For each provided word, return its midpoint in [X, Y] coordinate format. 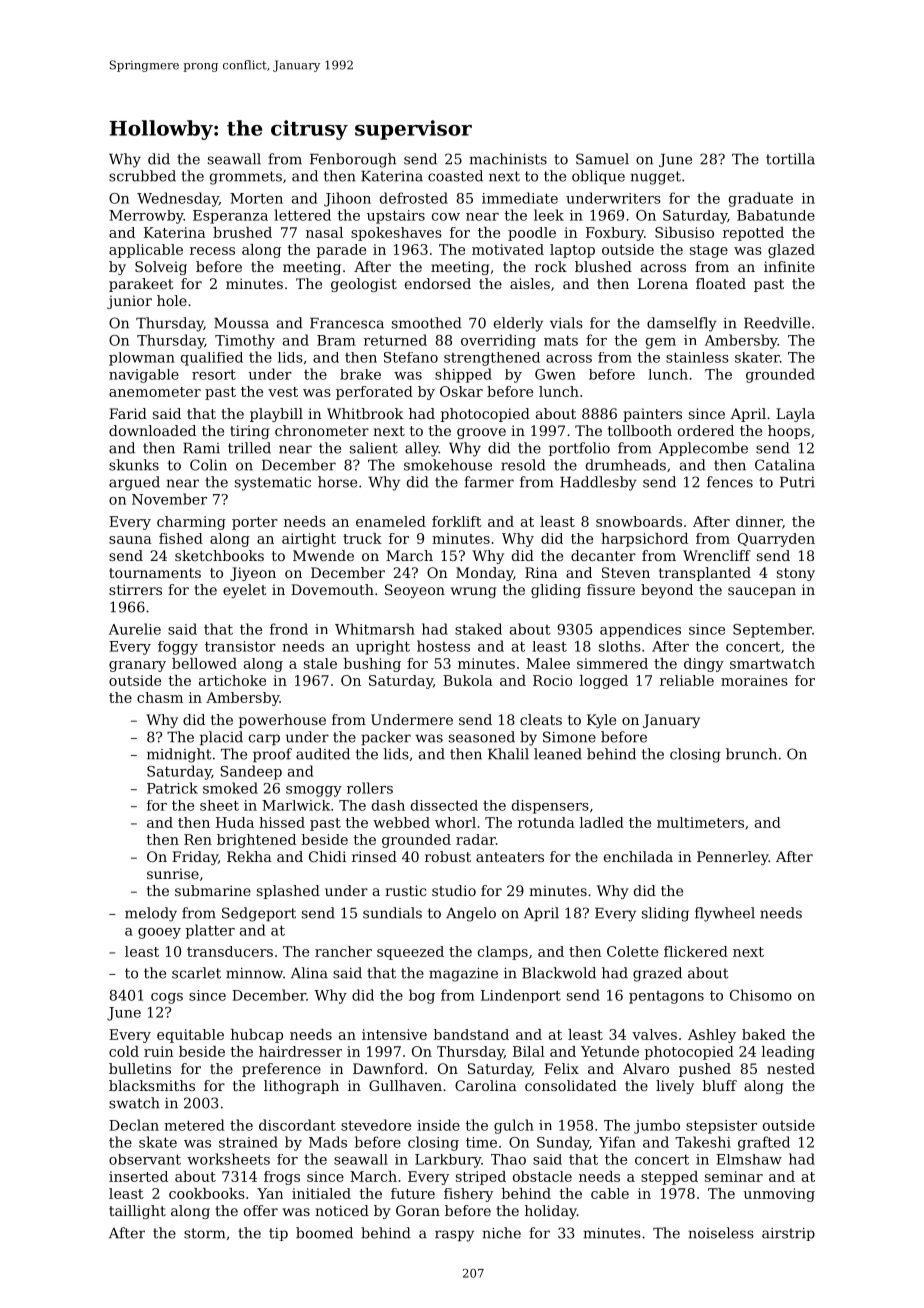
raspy [454, 1236]
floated [721, 283]
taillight [137, 1212]
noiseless [721, 1233]
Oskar [461, 391]
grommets [246, 178]
